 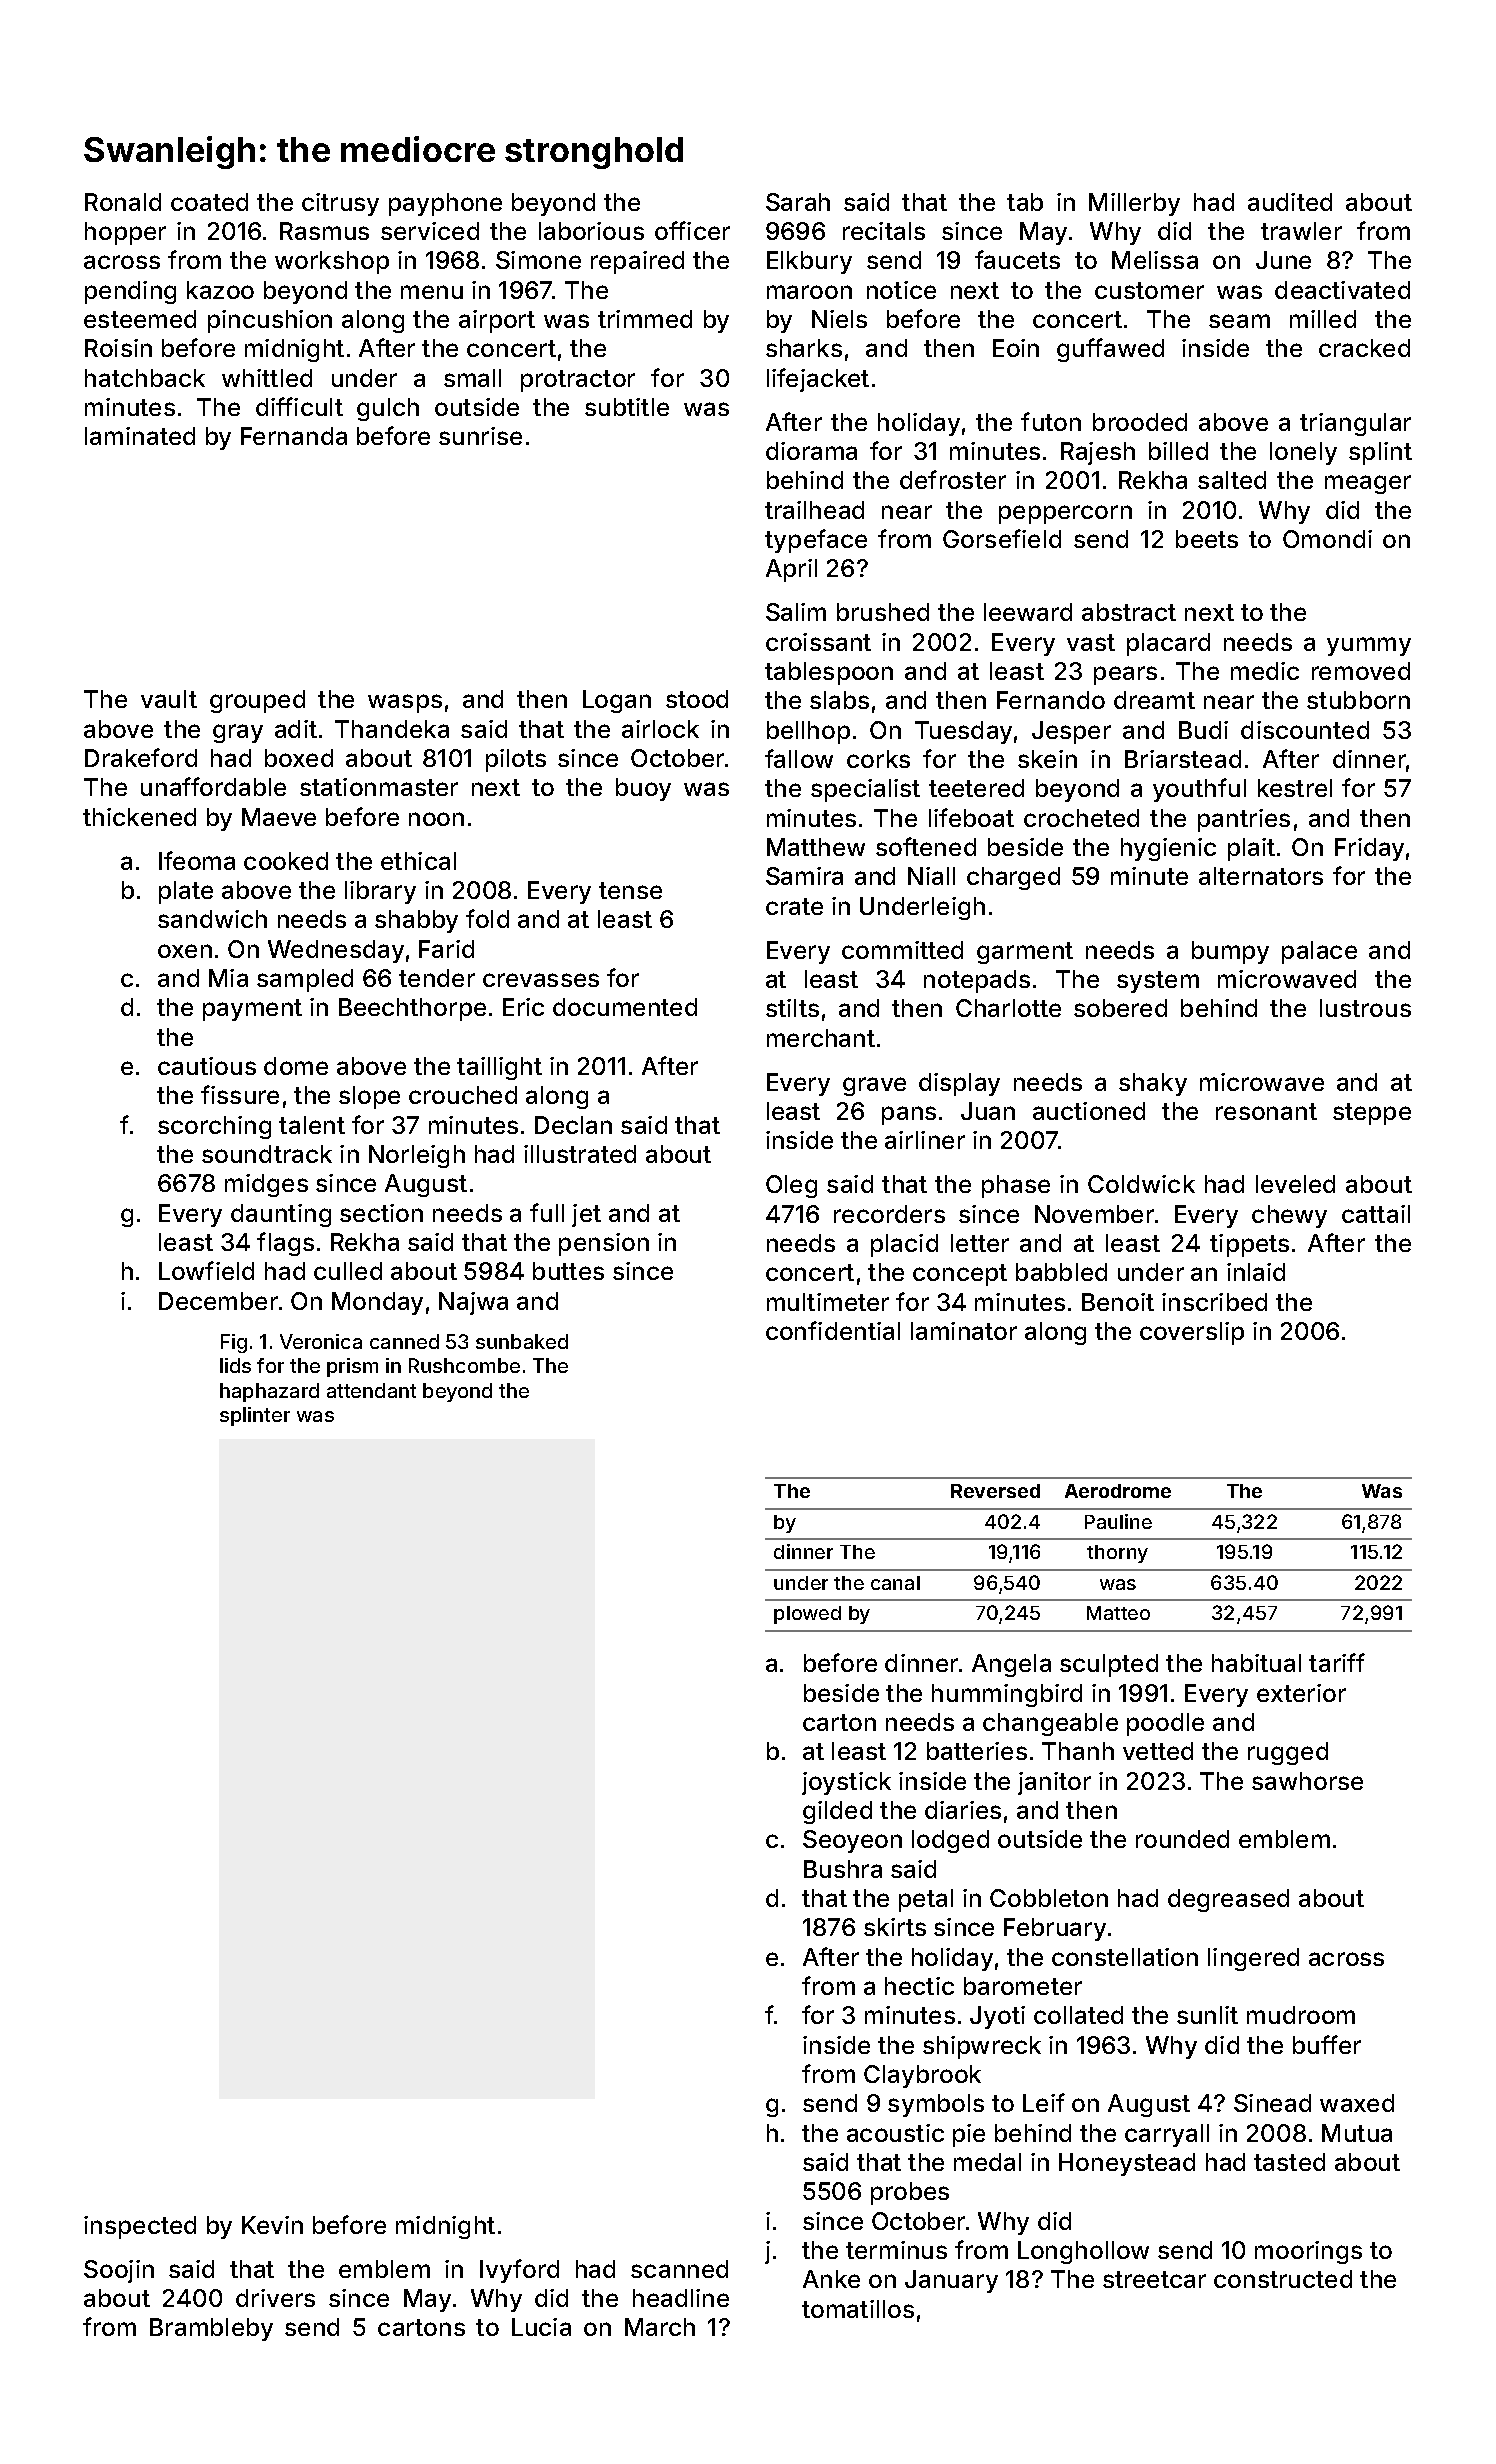 I want to click on Kevin, so click(x=272, y=2225).
